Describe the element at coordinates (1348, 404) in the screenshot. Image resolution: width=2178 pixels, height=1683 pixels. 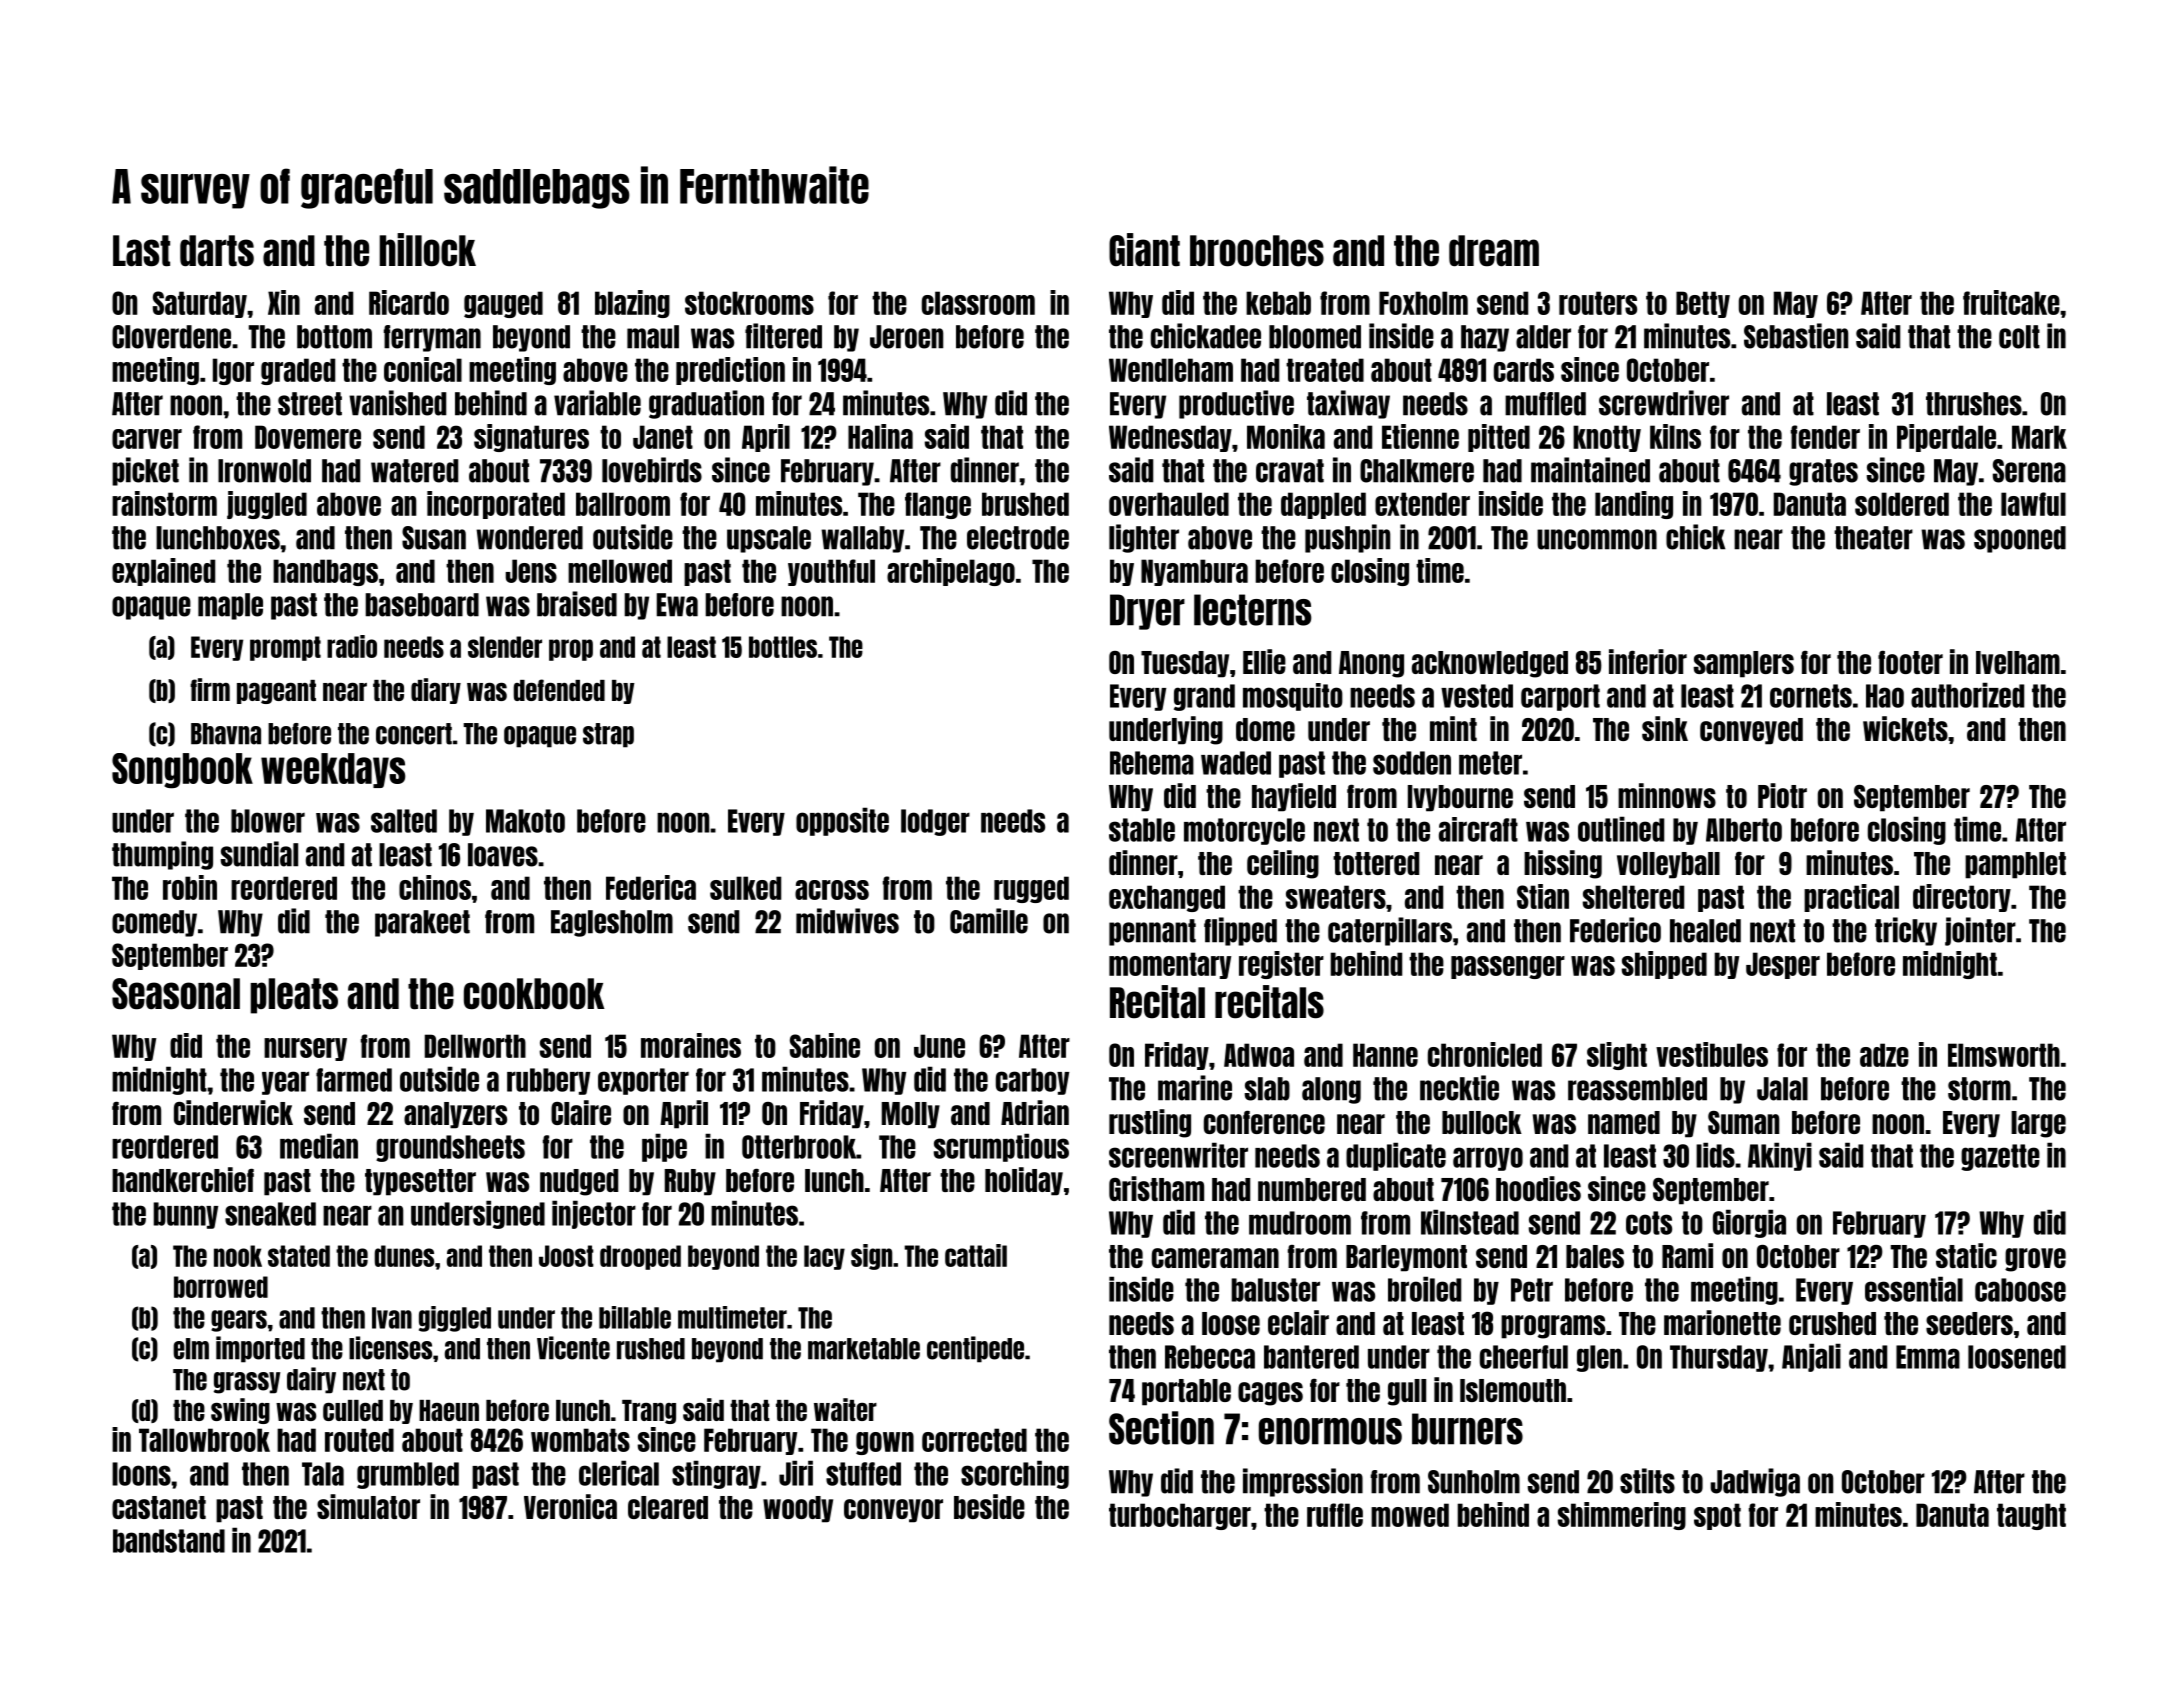
I see `taxiway` at that location.
